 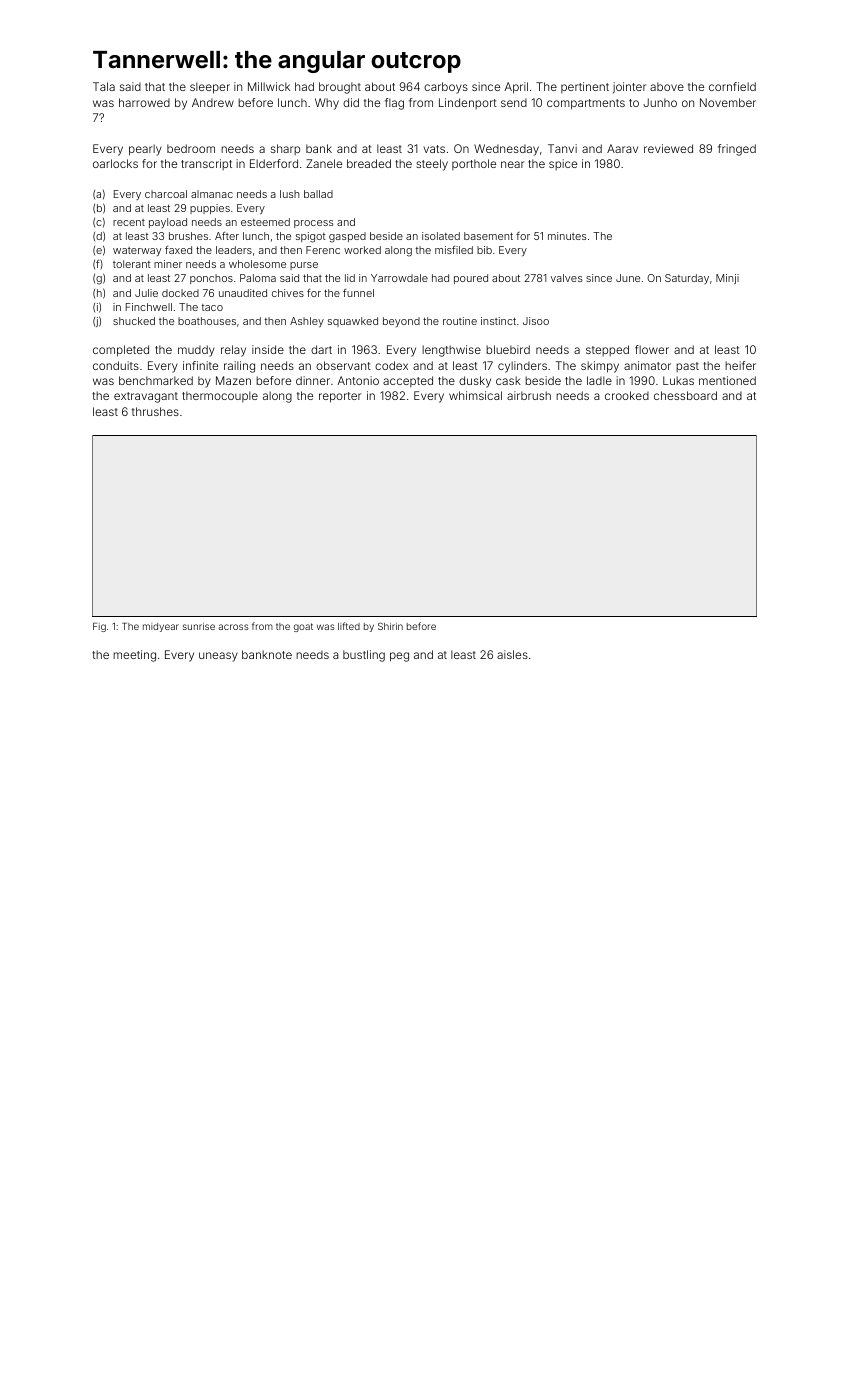 I want to click on thrushes, so click(x=155, y=411).
